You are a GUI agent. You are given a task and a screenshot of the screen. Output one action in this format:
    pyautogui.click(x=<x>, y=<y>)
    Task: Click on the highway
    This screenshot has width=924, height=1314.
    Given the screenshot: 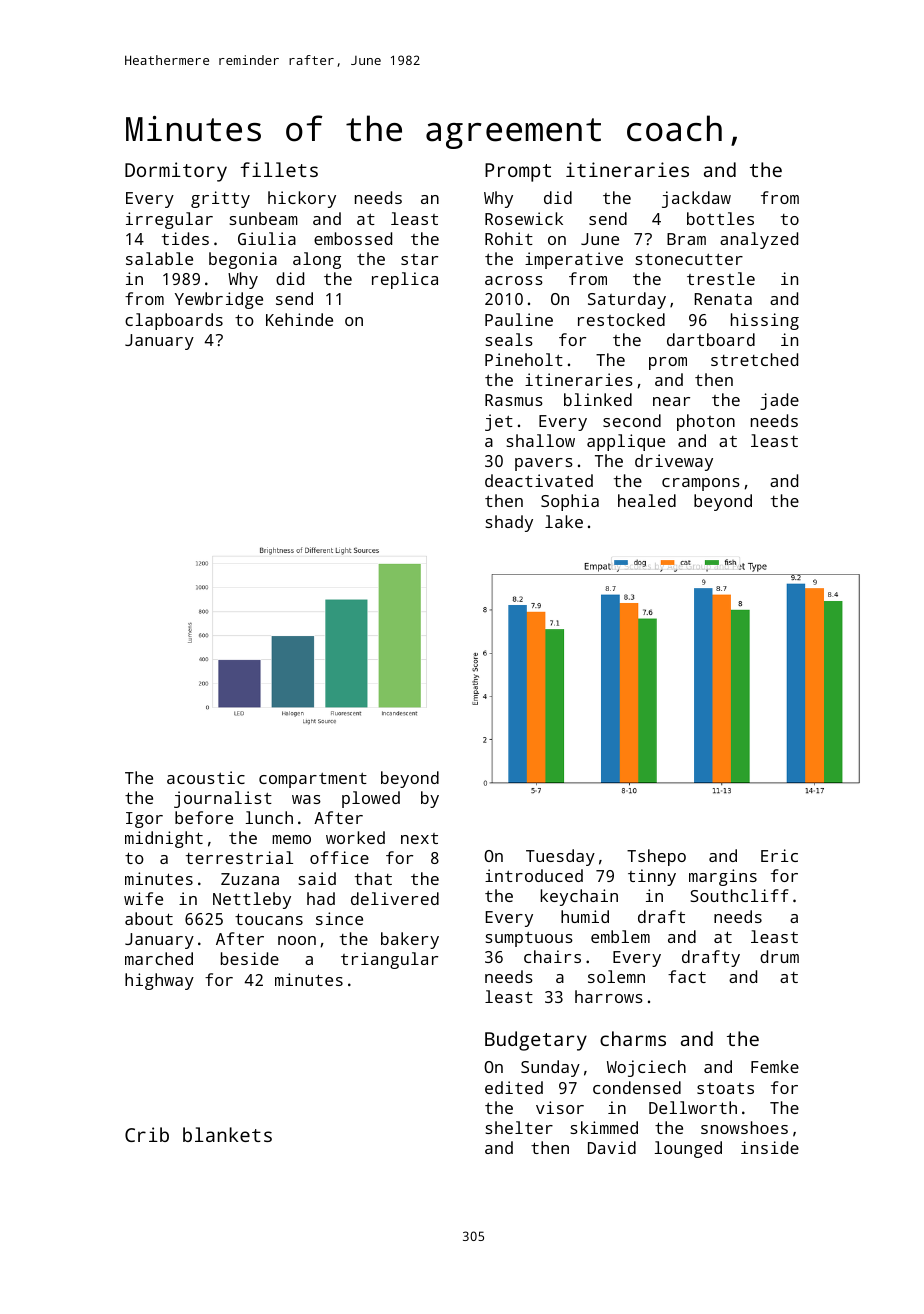 What is the action you would take?
    pyautogui.click(x=159, y=981)
